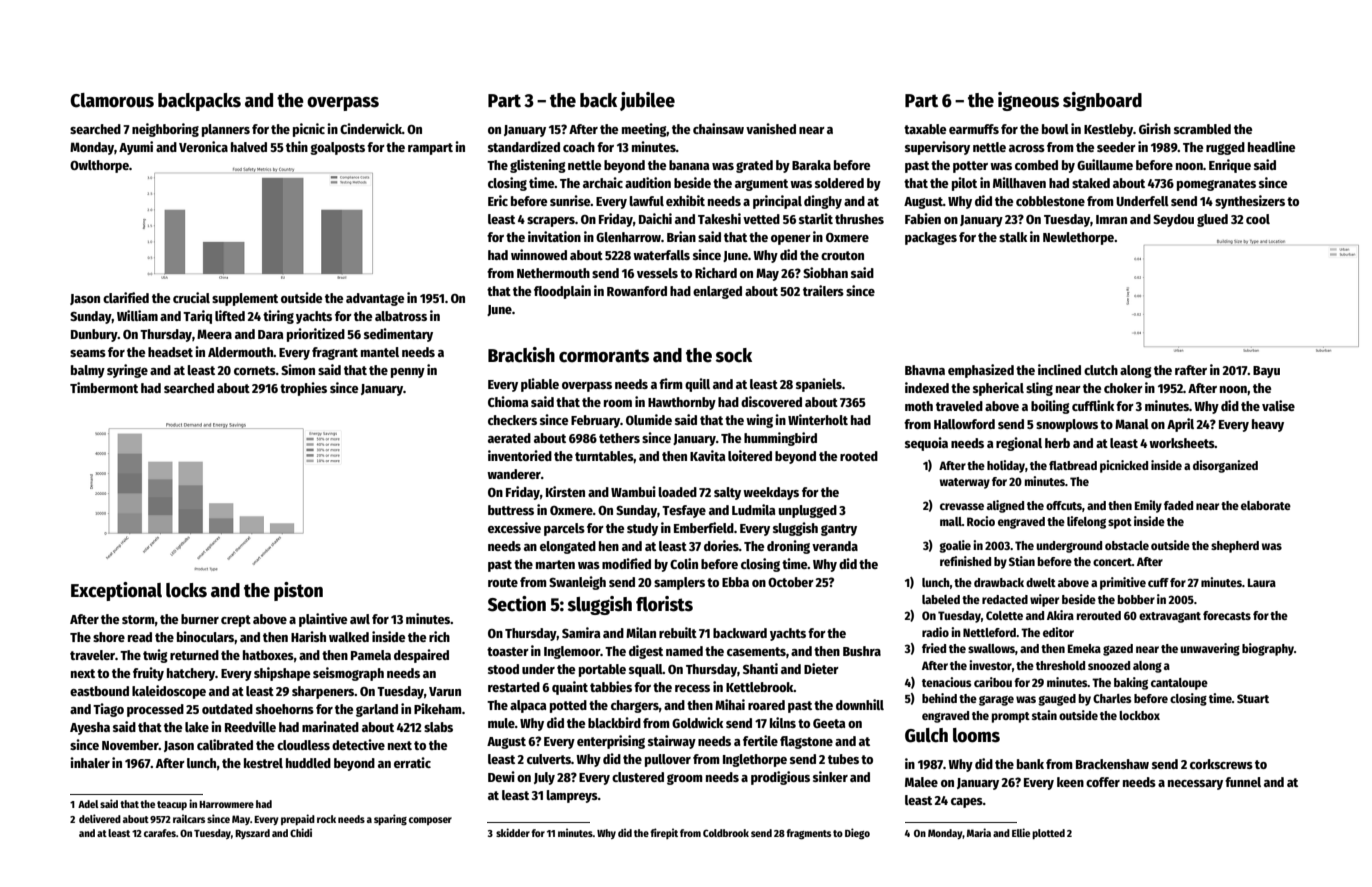 The width and height of the screenshot is (1372, 887). Describe the element at coordinates (1078, 238) in the screenshot. I see `Newlethorpe` at that location.
